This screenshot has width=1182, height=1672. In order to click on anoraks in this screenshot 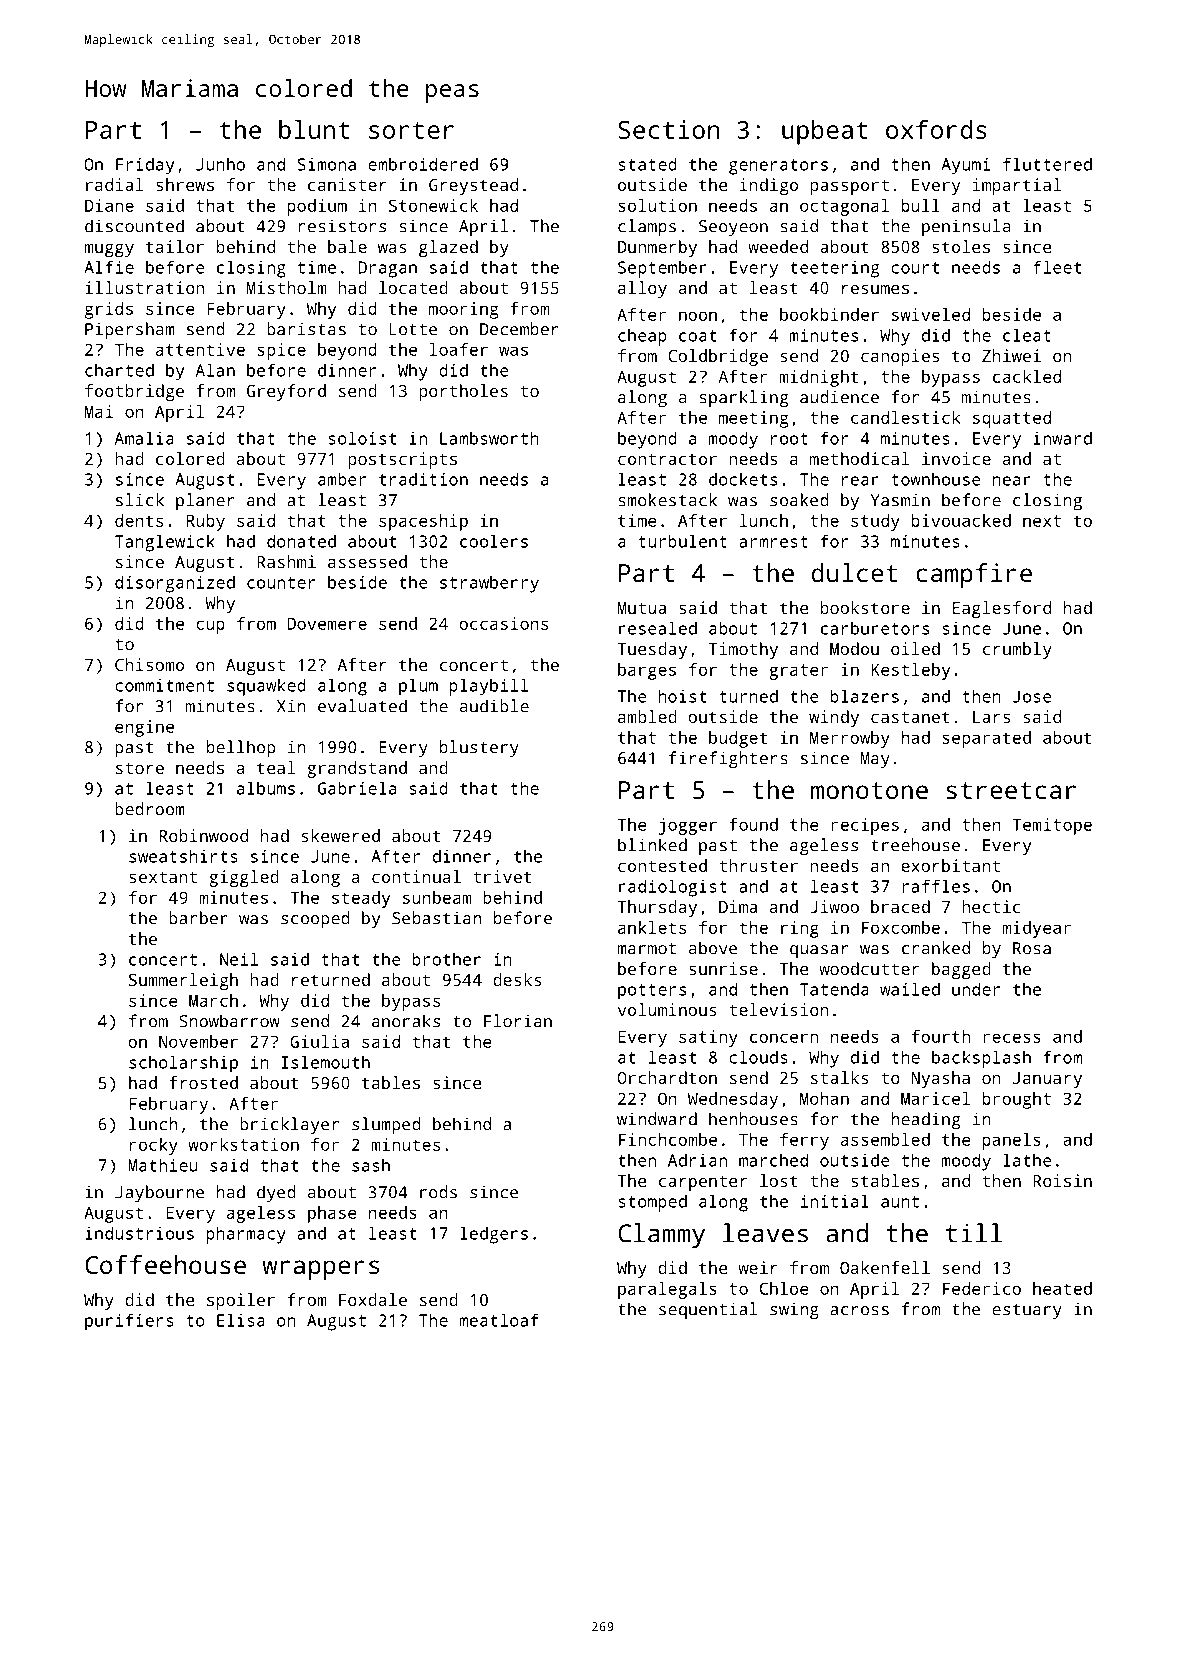, I will do `click(406, 1021)`.
